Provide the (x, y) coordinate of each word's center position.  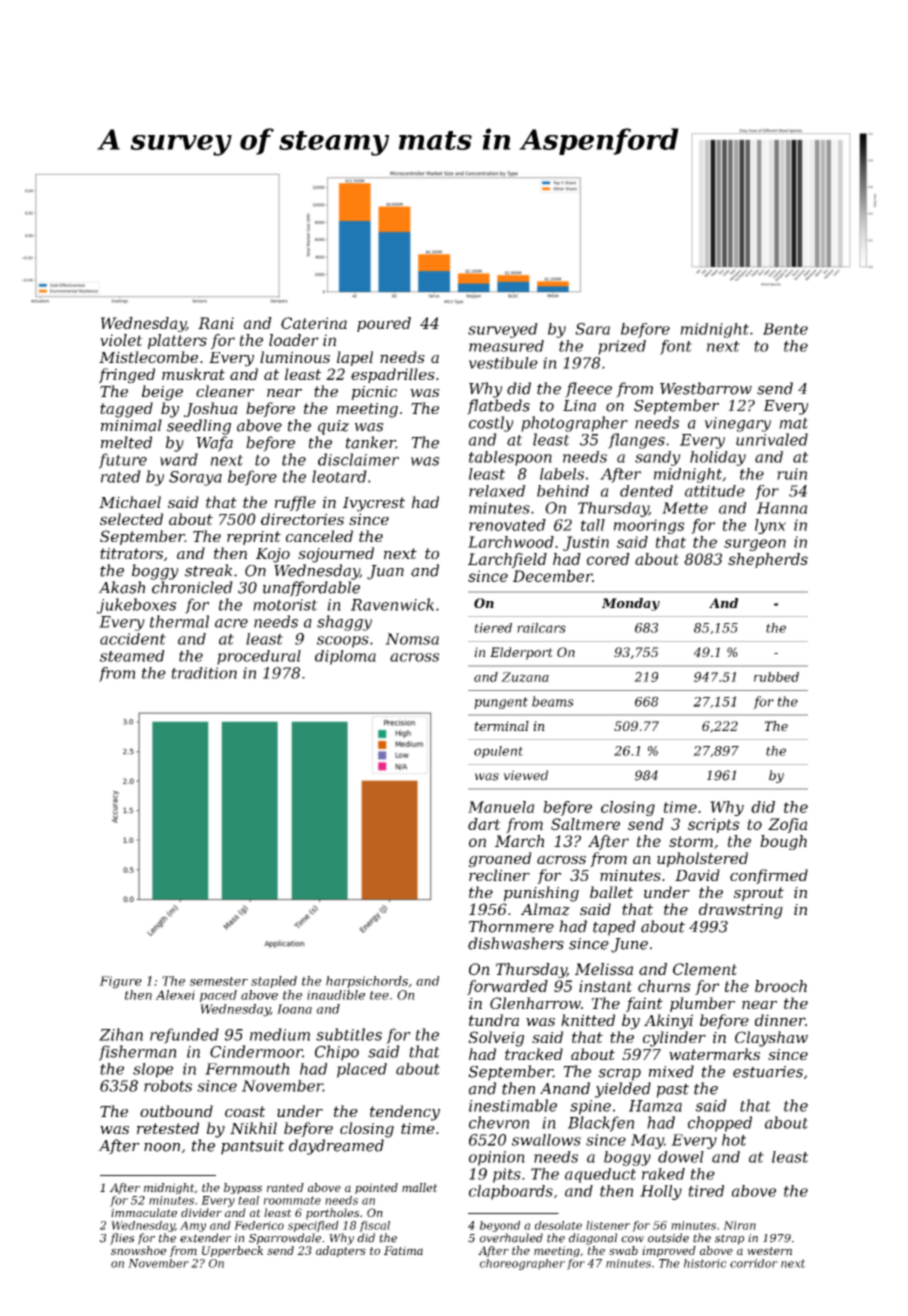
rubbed (776, 677)
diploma (345, 657)
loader (294, 340)
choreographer (522, 1264)
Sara (592, 329)
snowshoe (139, 1250)
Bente (785, 329)
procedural (259, 657)
